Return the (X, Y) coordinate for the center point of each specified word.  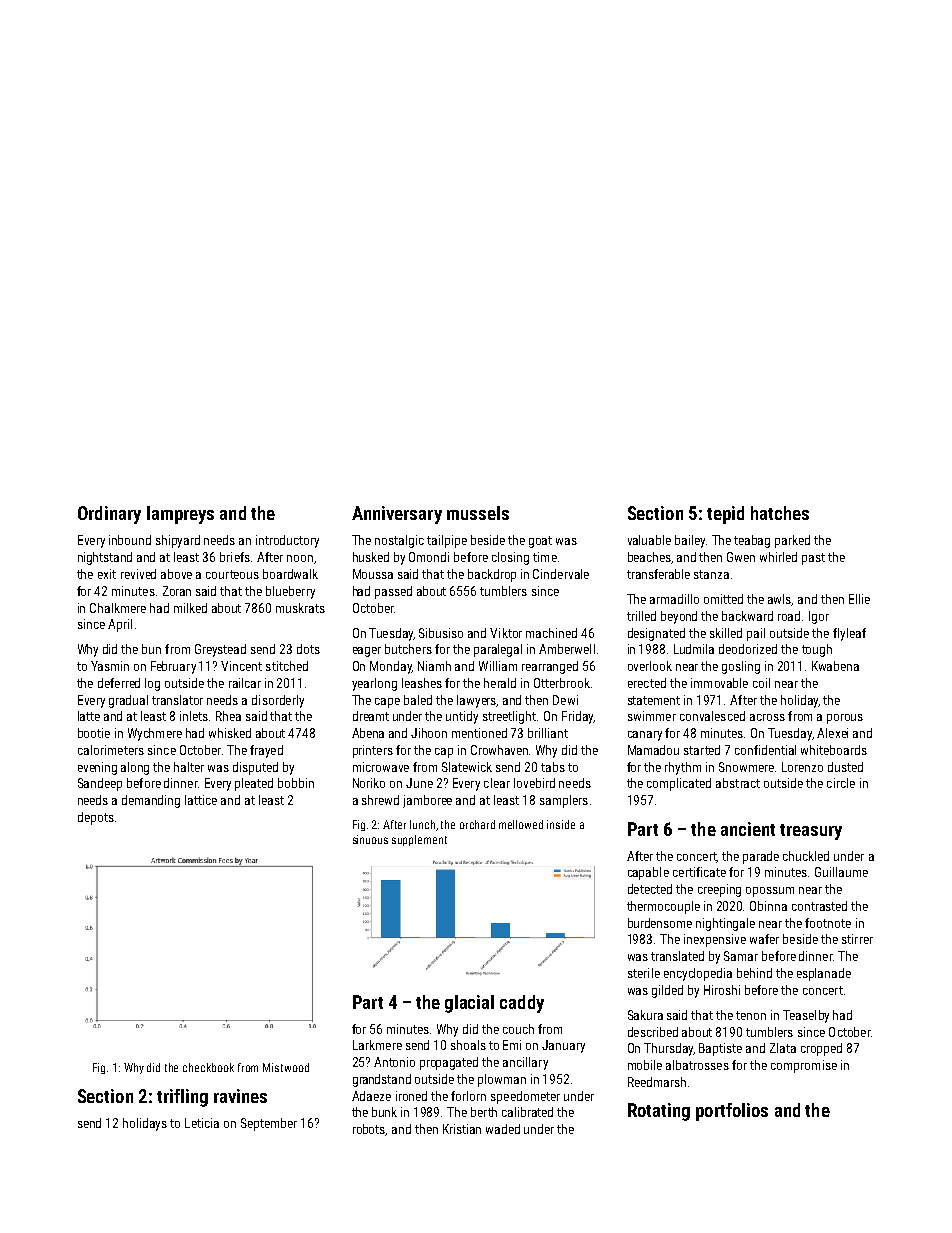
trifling (182, 1098)
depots (96, 818)
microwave (381, 767)
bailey (690, 541)
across (767, 717)
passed (393, 592)
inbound (130, 540)
